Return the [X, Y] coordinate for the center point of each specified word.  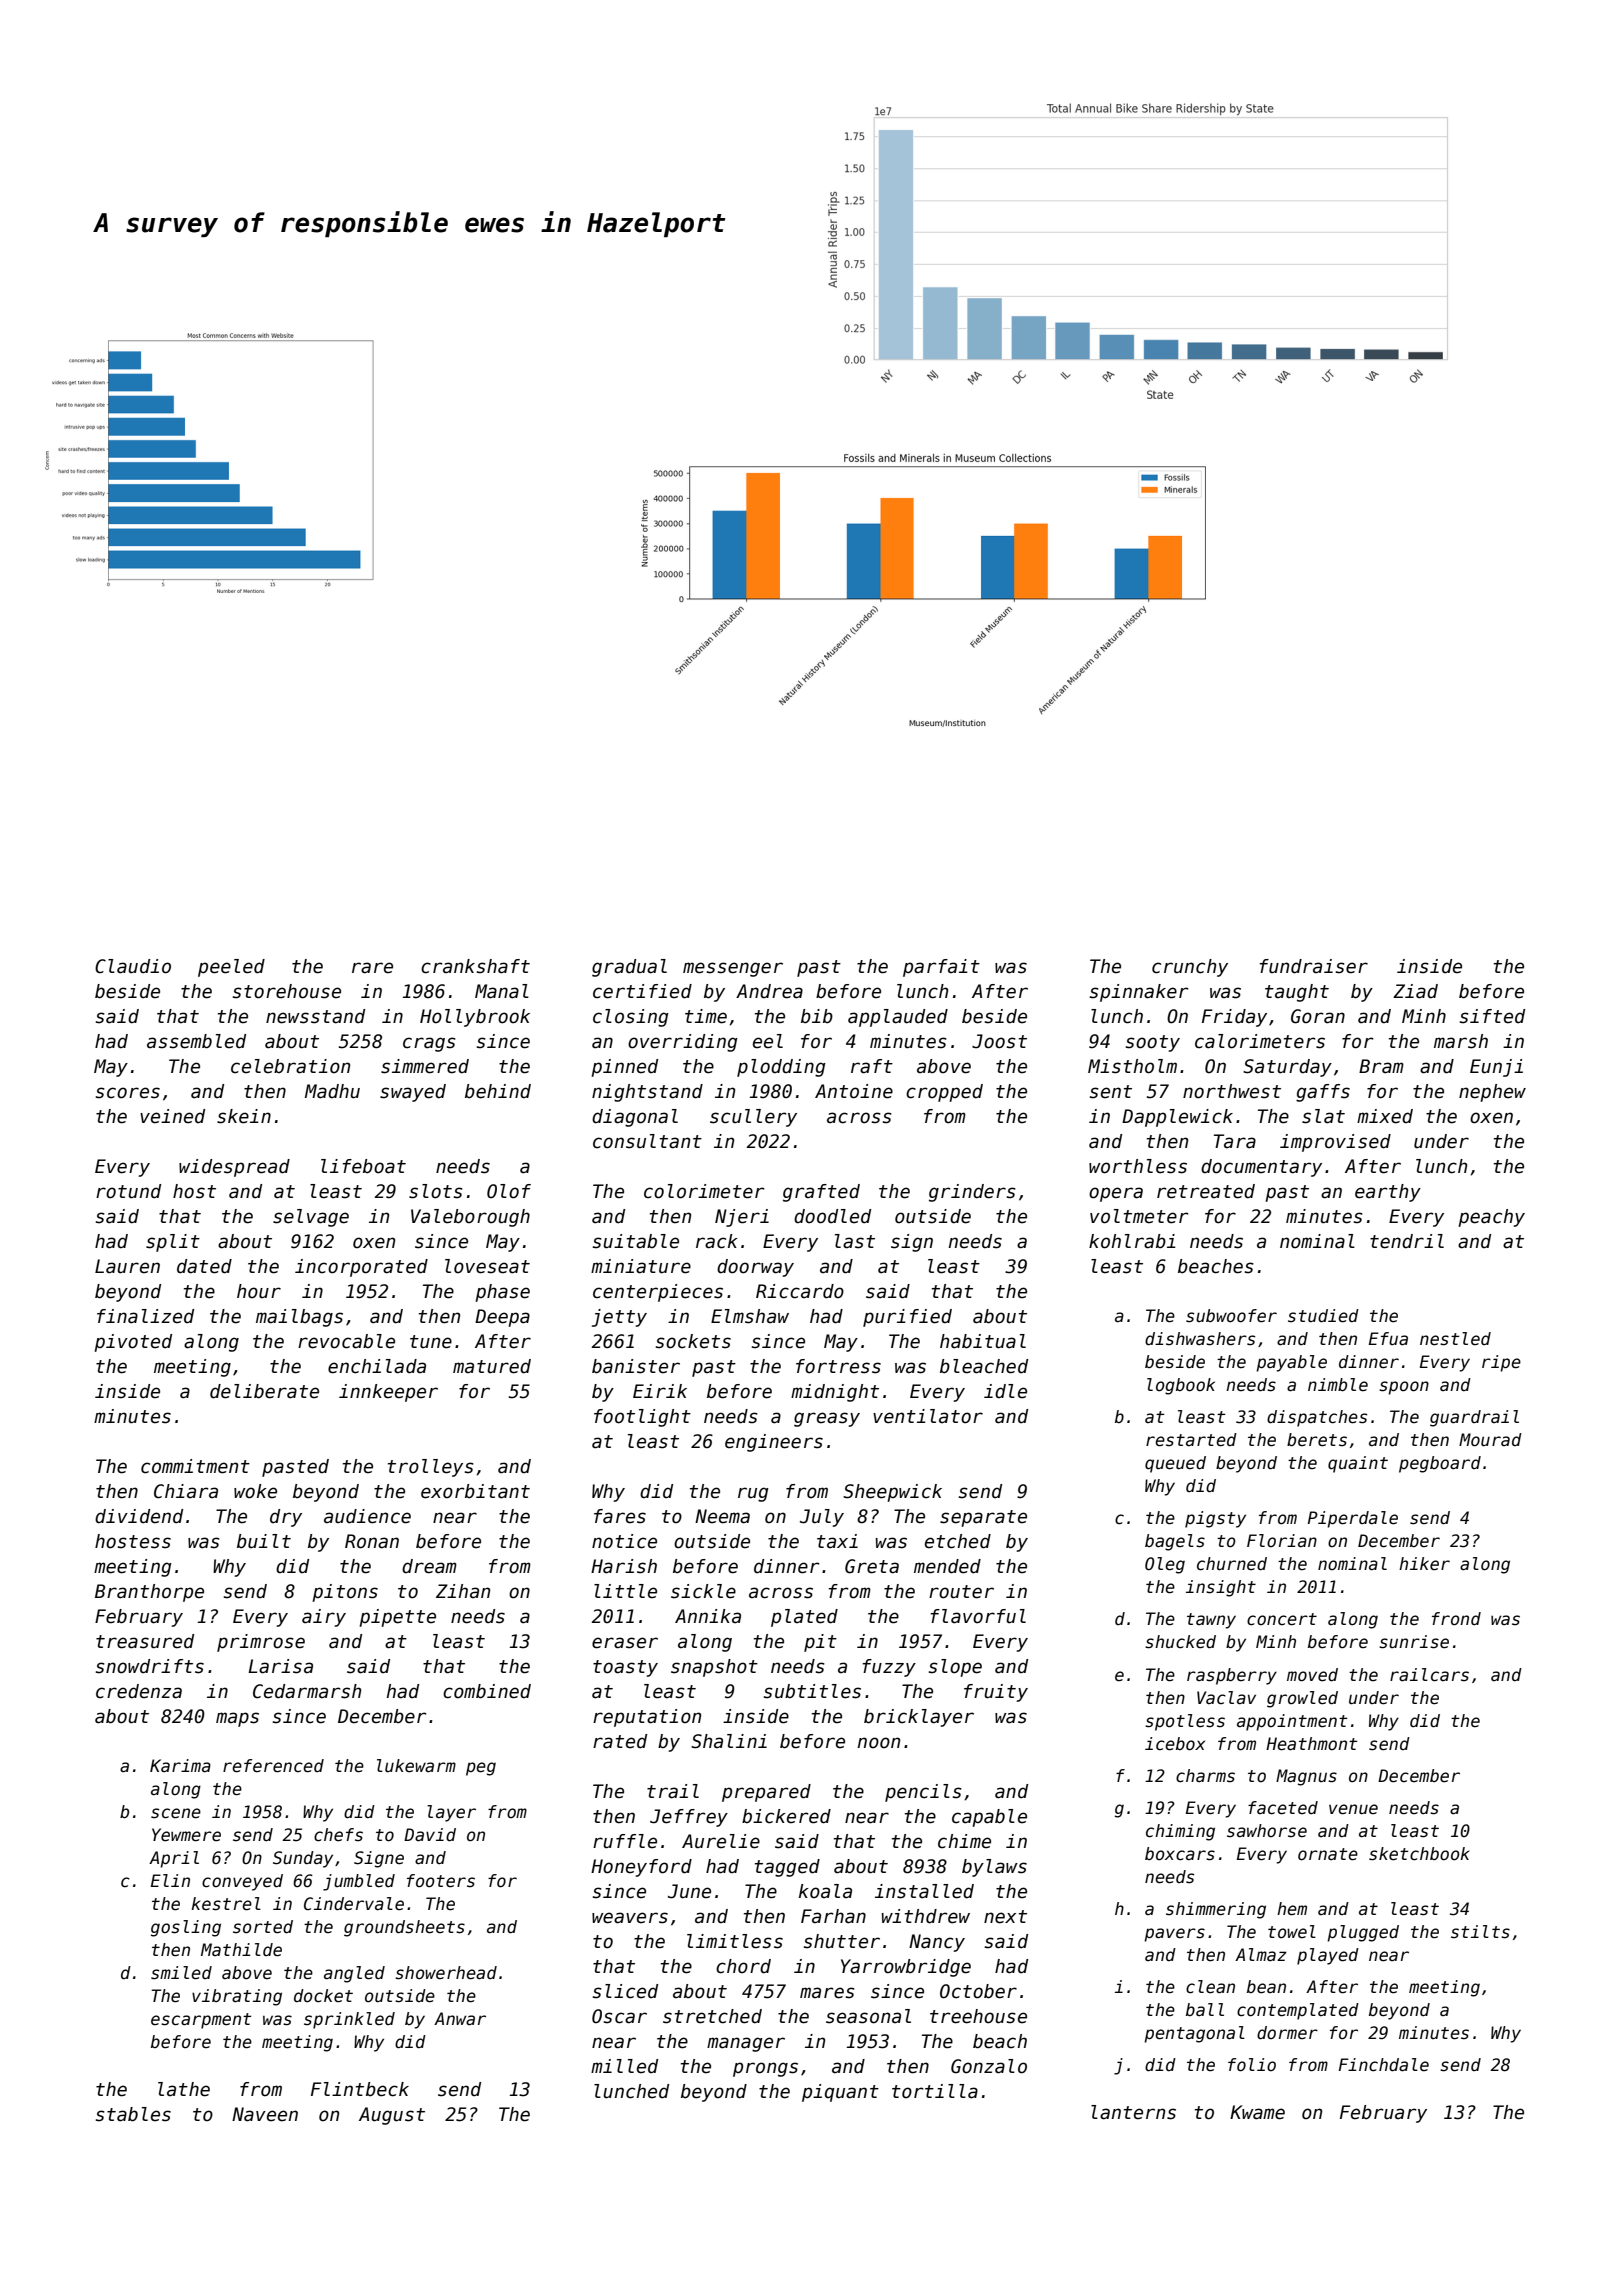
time [706, 1016]
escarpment [201, 2021]
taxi [837, 1541]
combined [487, 1691]
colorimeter [704, 1191]
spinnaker [1139, 993]
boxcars [1180, 1854]
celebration [290, 1066]
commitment [195, 1466]
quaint [1358, 1464]
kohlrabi [1132, 1241]
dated [204, 1266]
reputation [647, 1718]
